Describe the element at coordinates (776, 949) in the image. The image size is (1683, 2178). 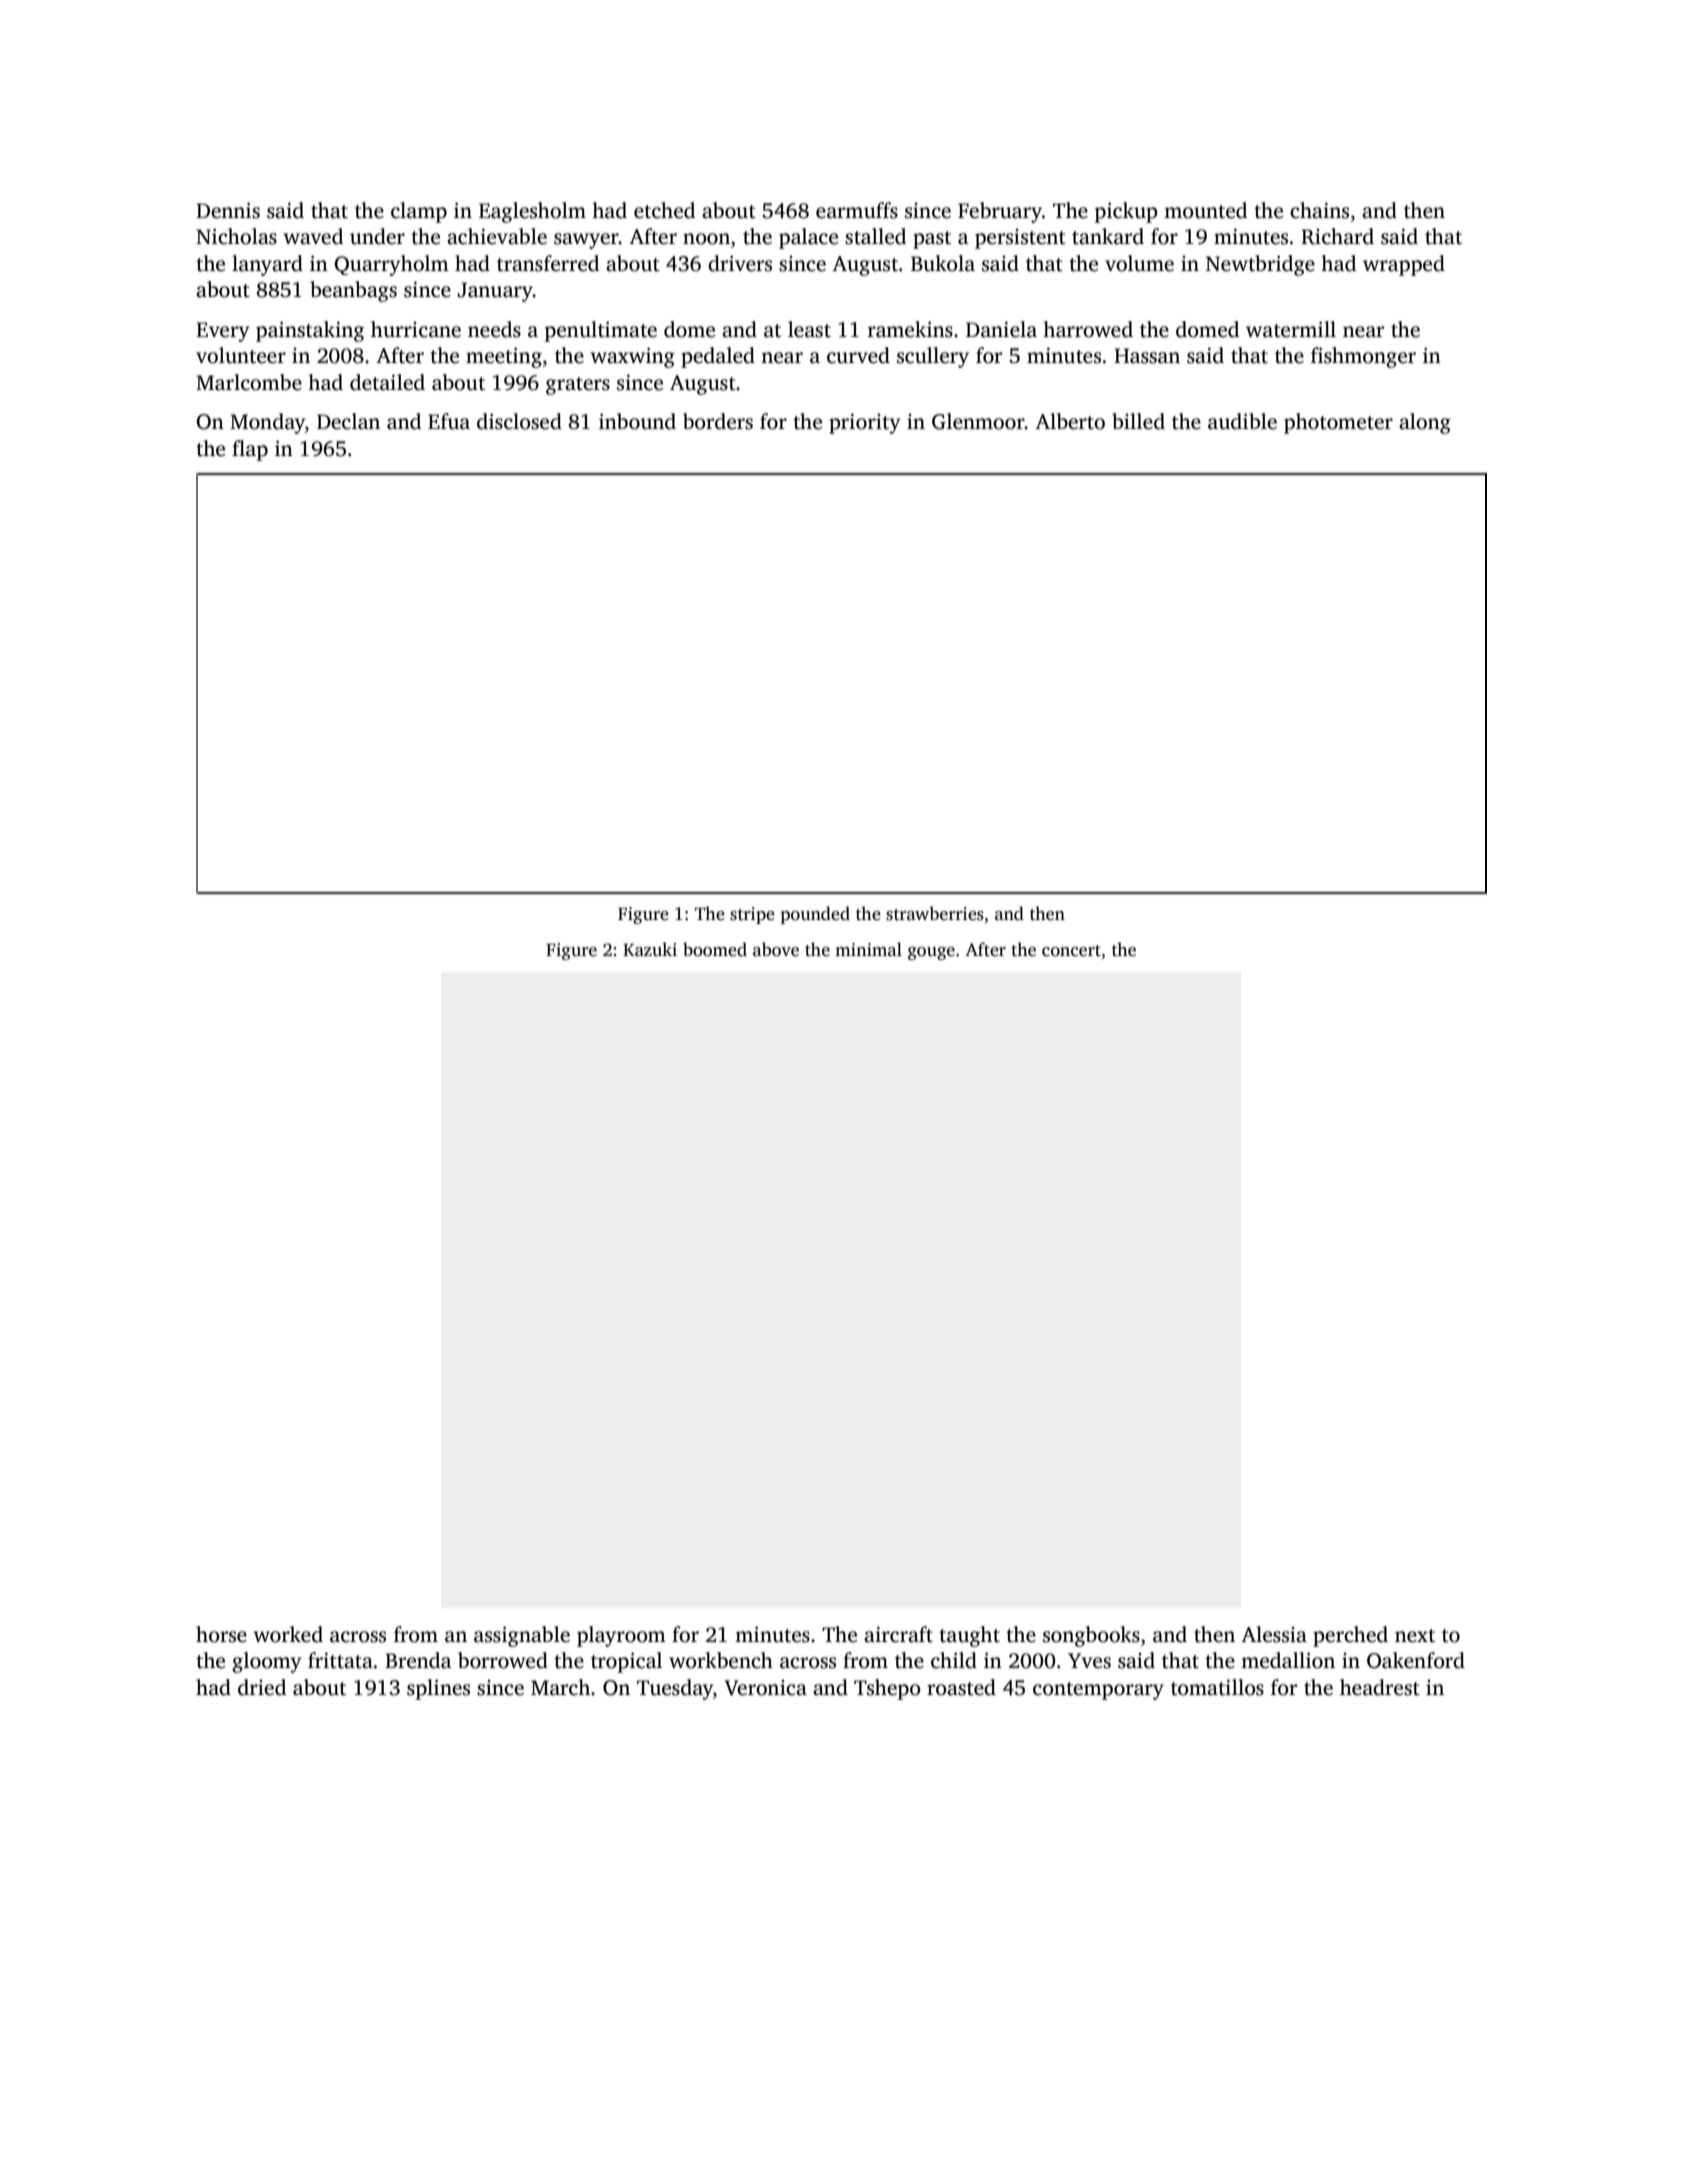
I see `above` at that location.
